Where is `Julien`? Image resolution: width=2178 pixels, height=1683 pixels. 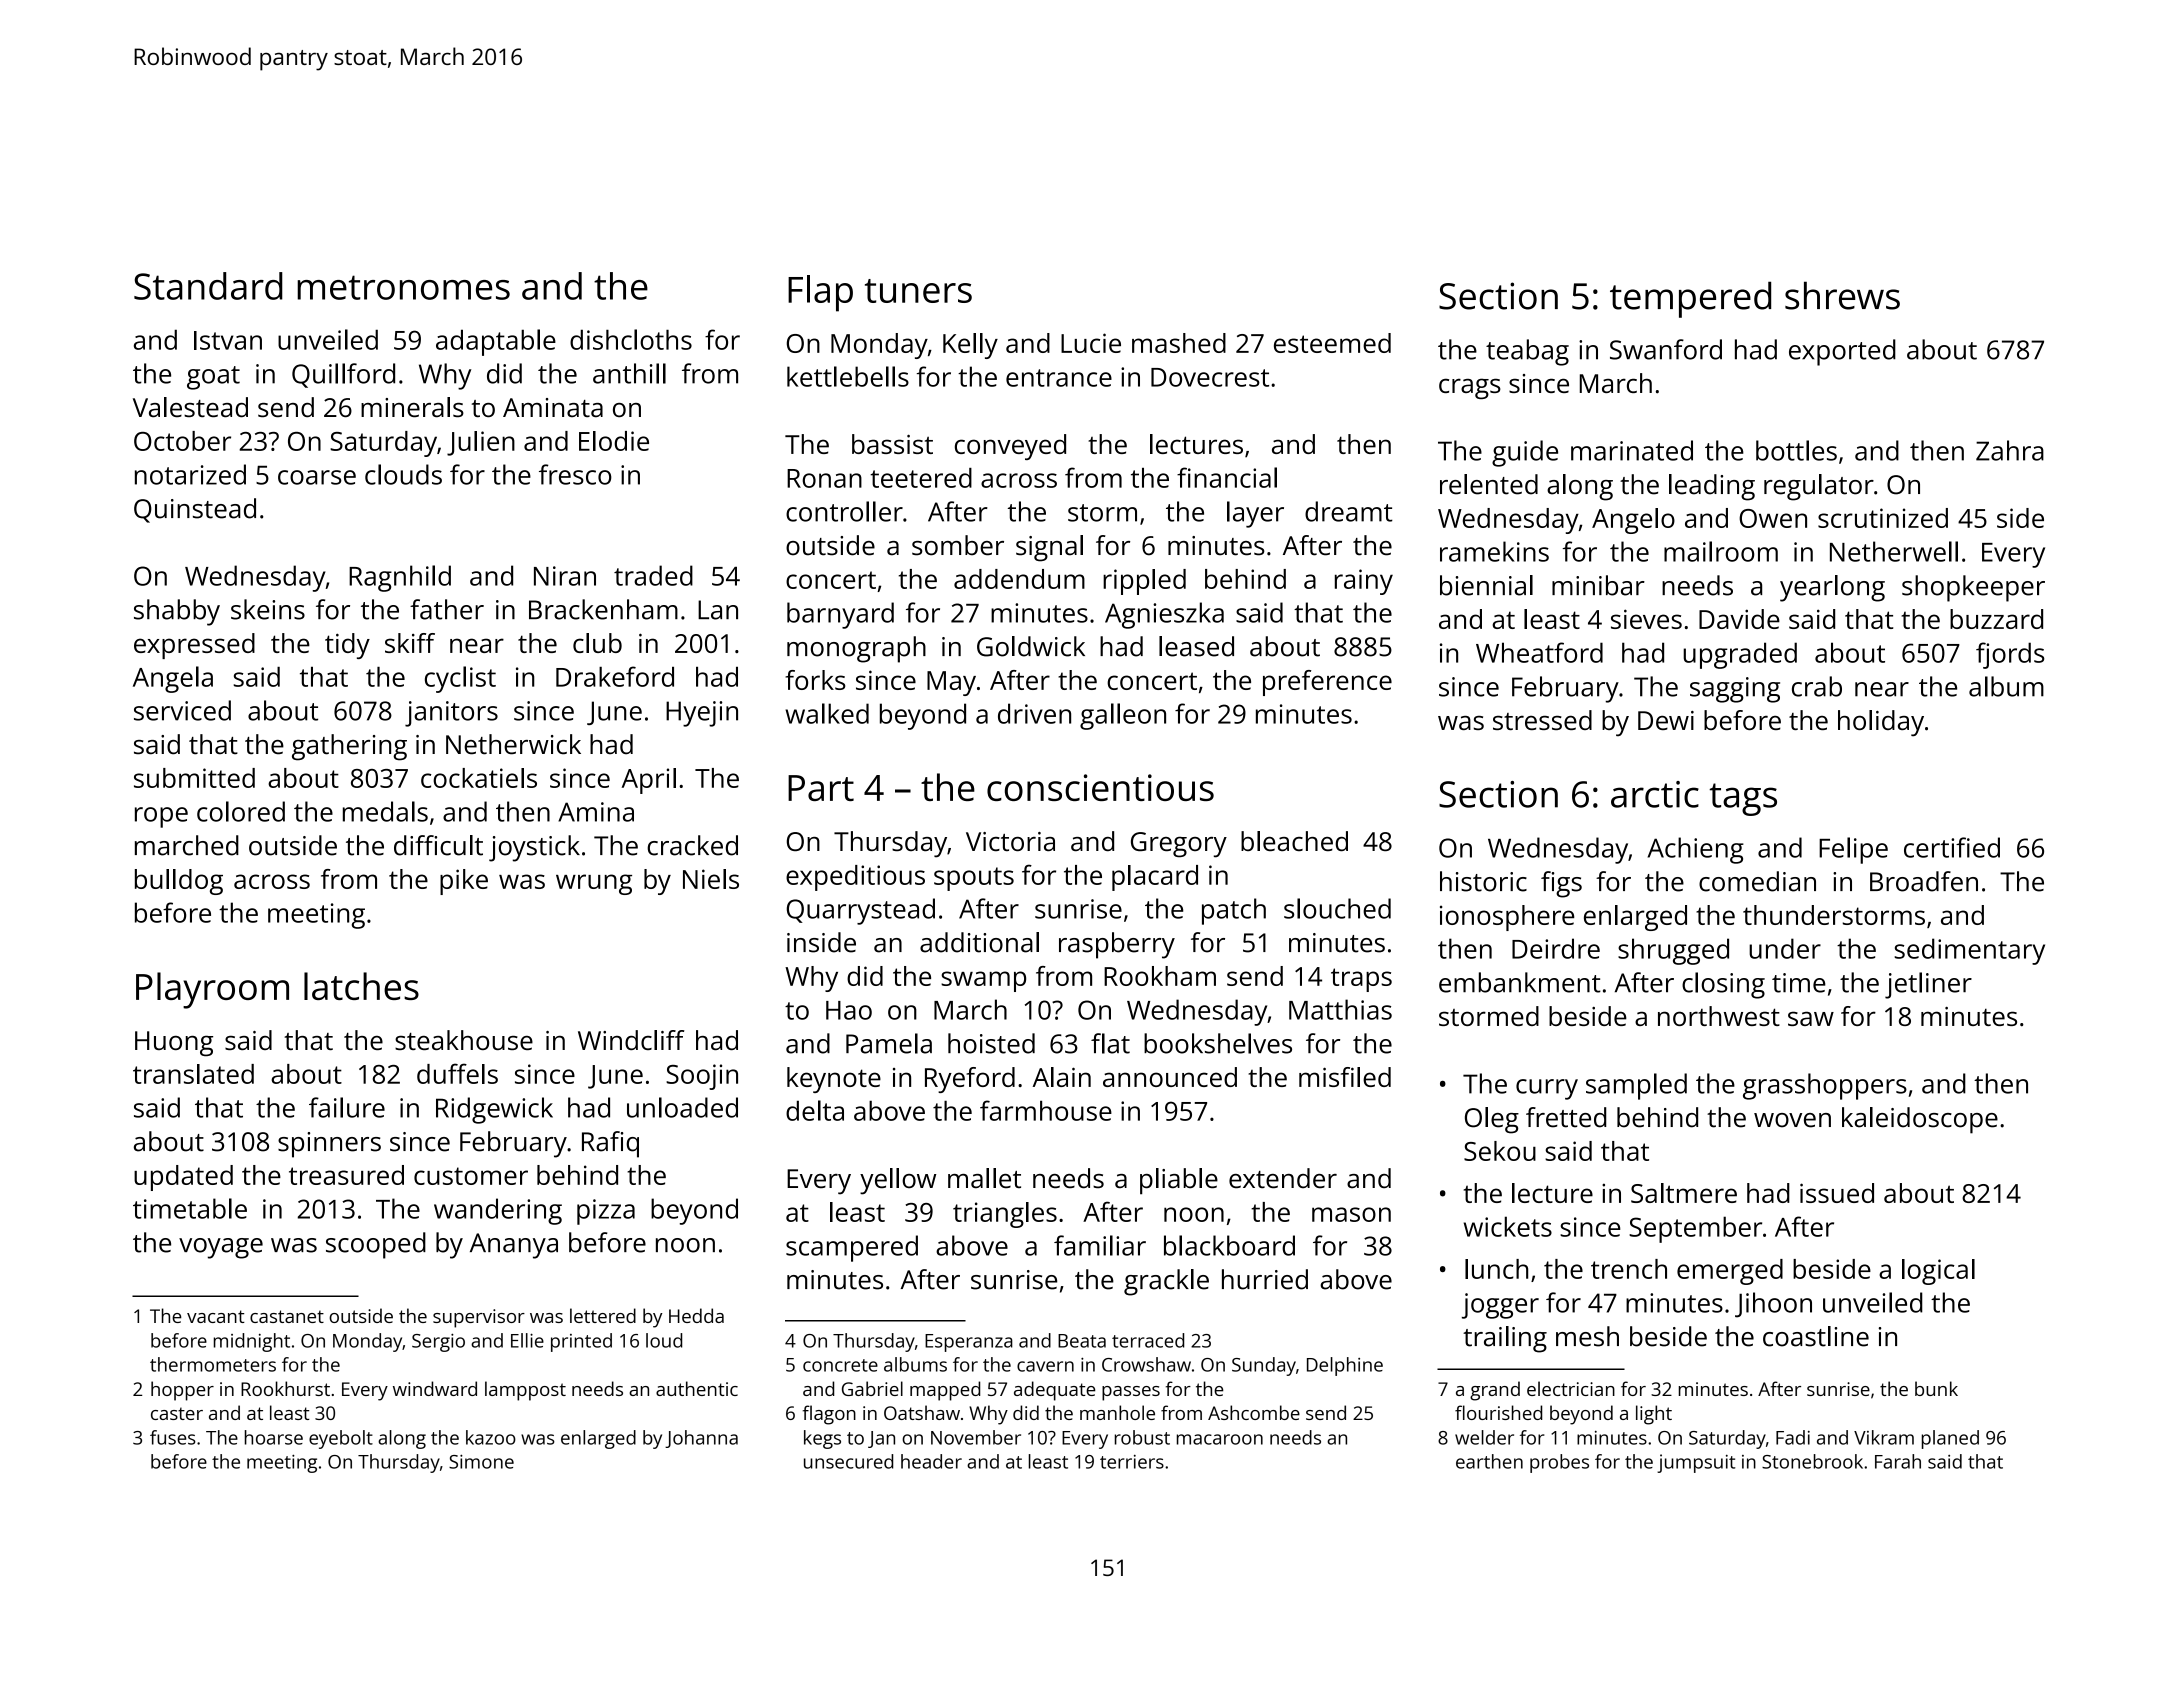 Julien is located at coordinates (481, 443).
